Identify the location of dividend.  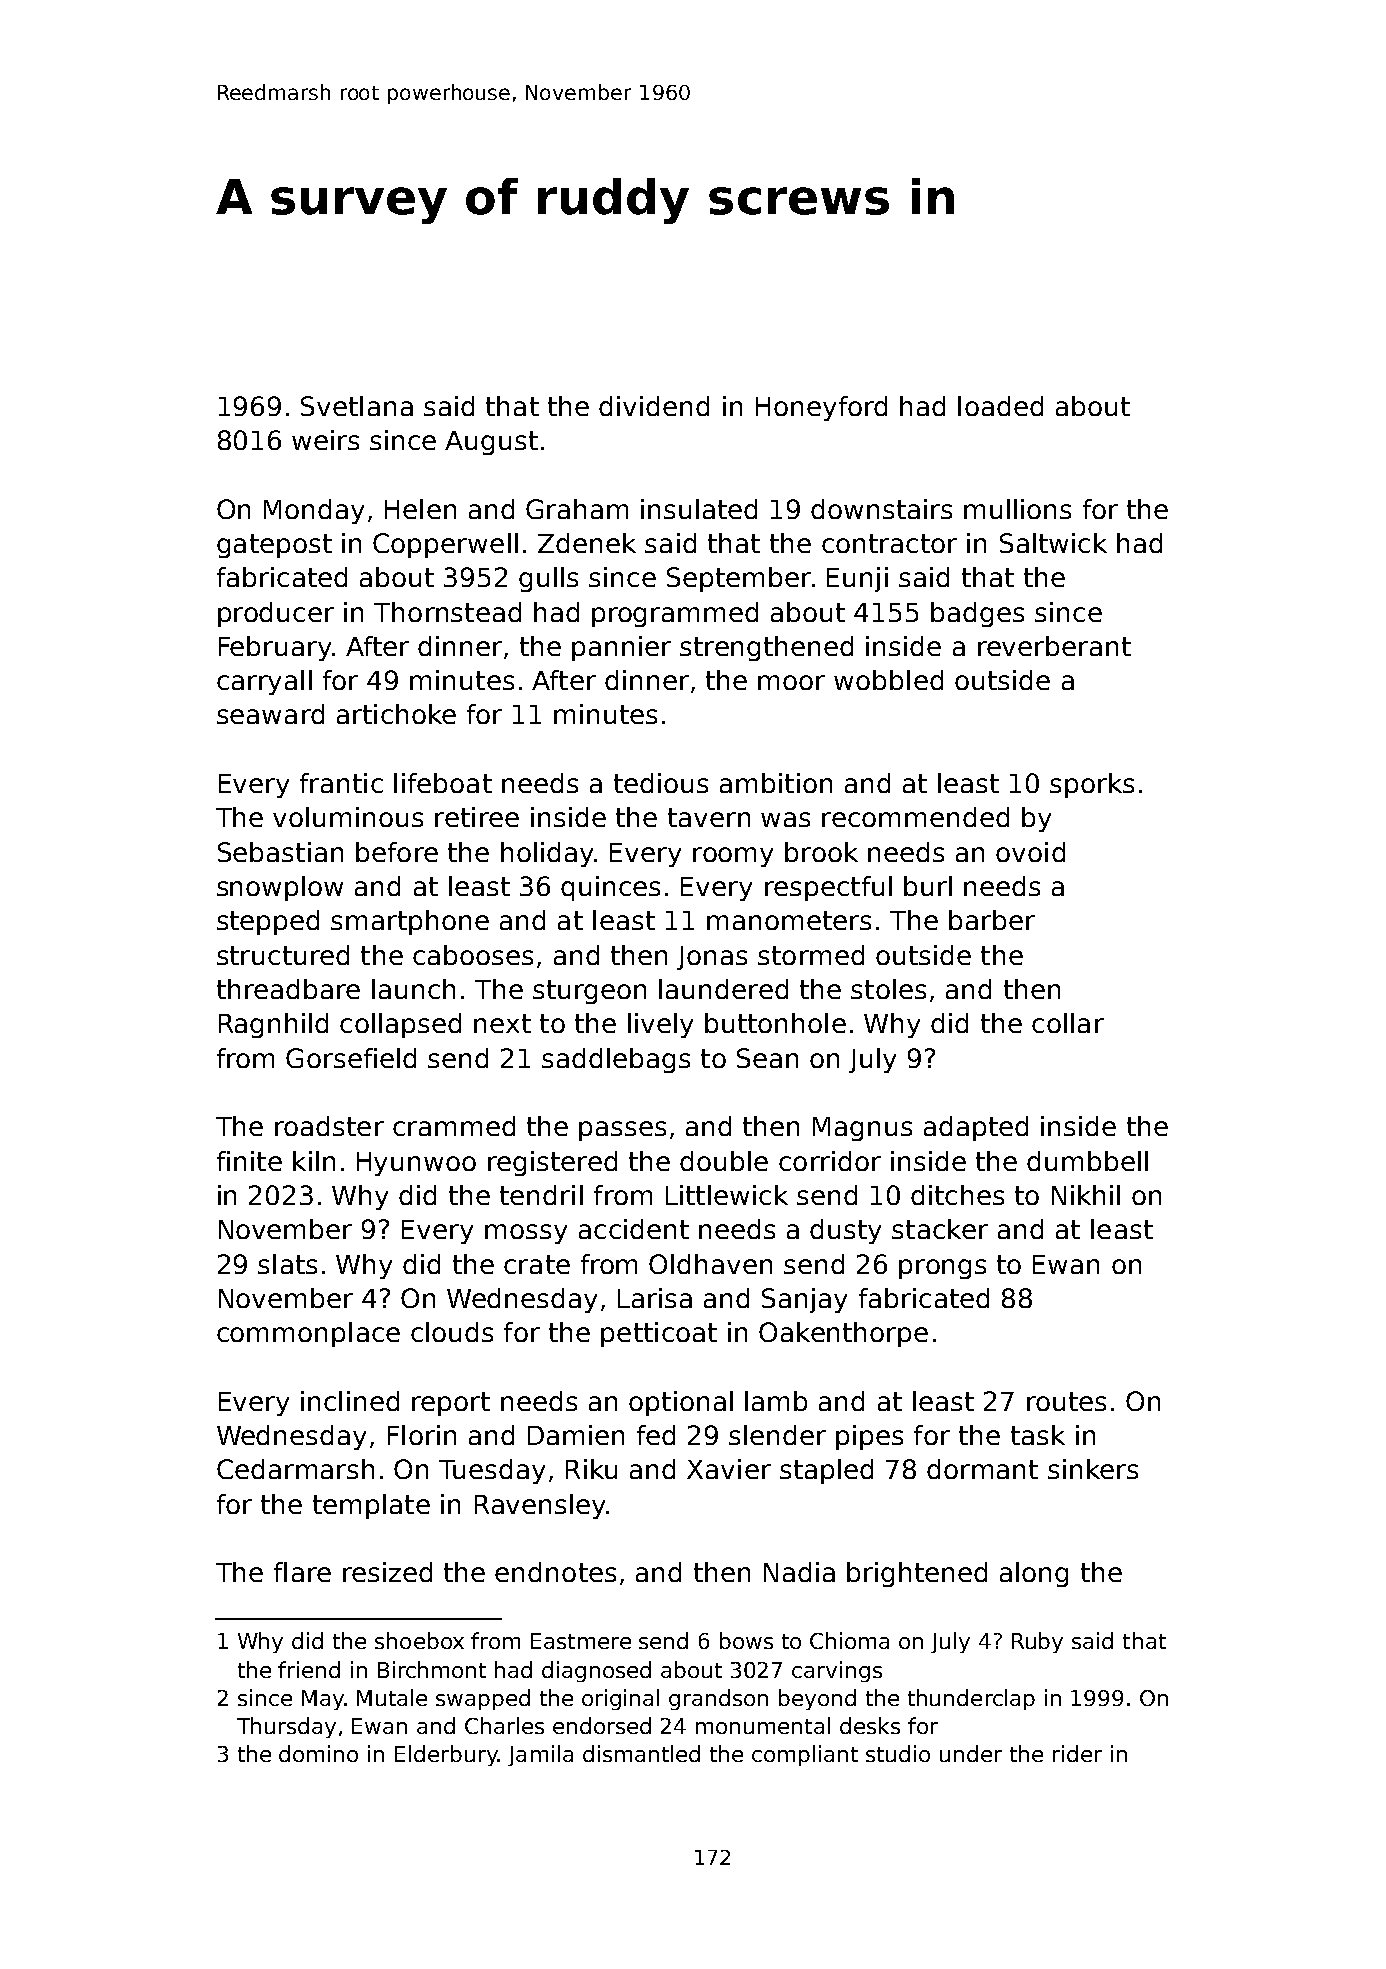
(654, 406).
